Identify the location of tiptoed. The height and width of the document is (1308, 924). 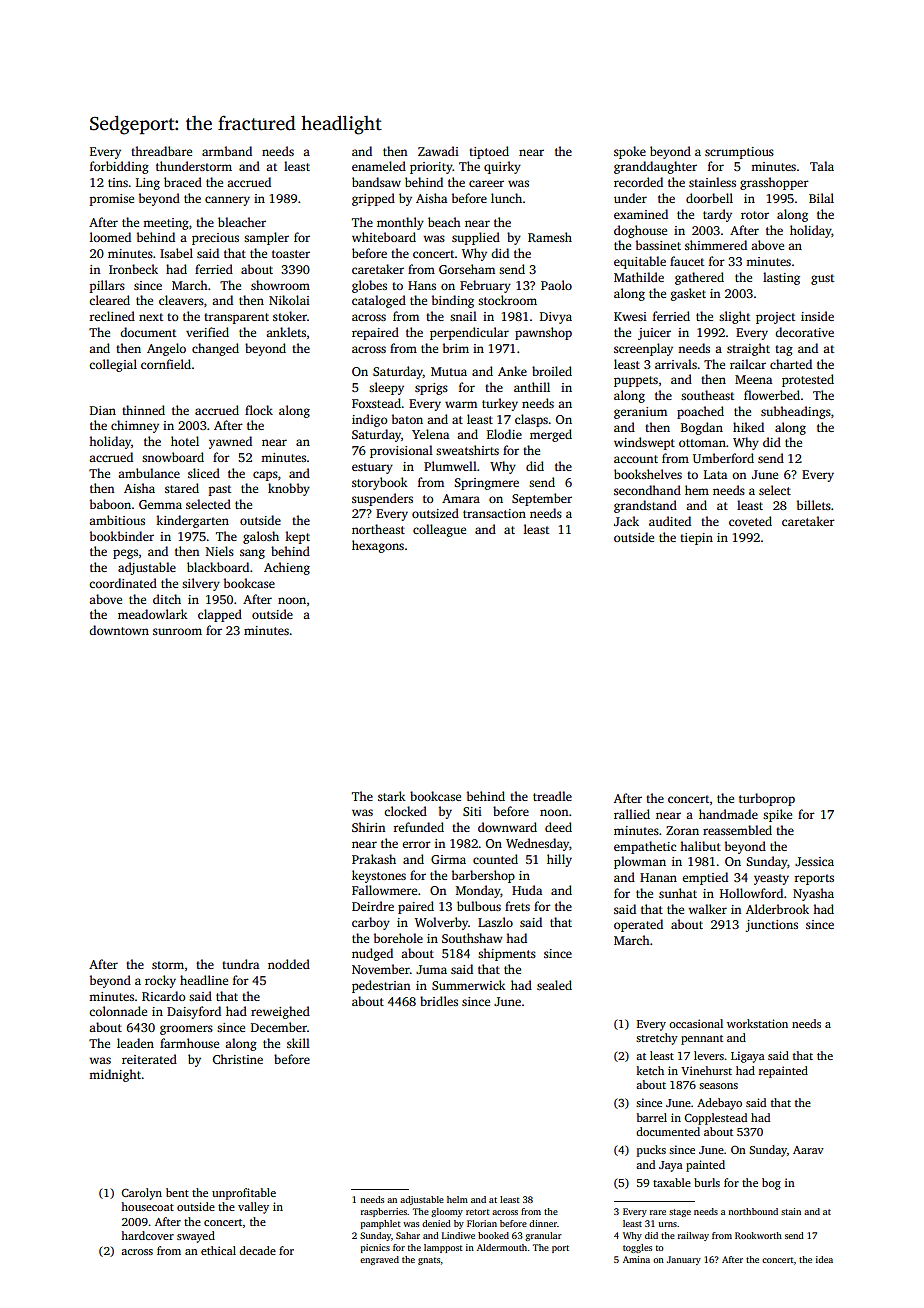
(489, 152).
